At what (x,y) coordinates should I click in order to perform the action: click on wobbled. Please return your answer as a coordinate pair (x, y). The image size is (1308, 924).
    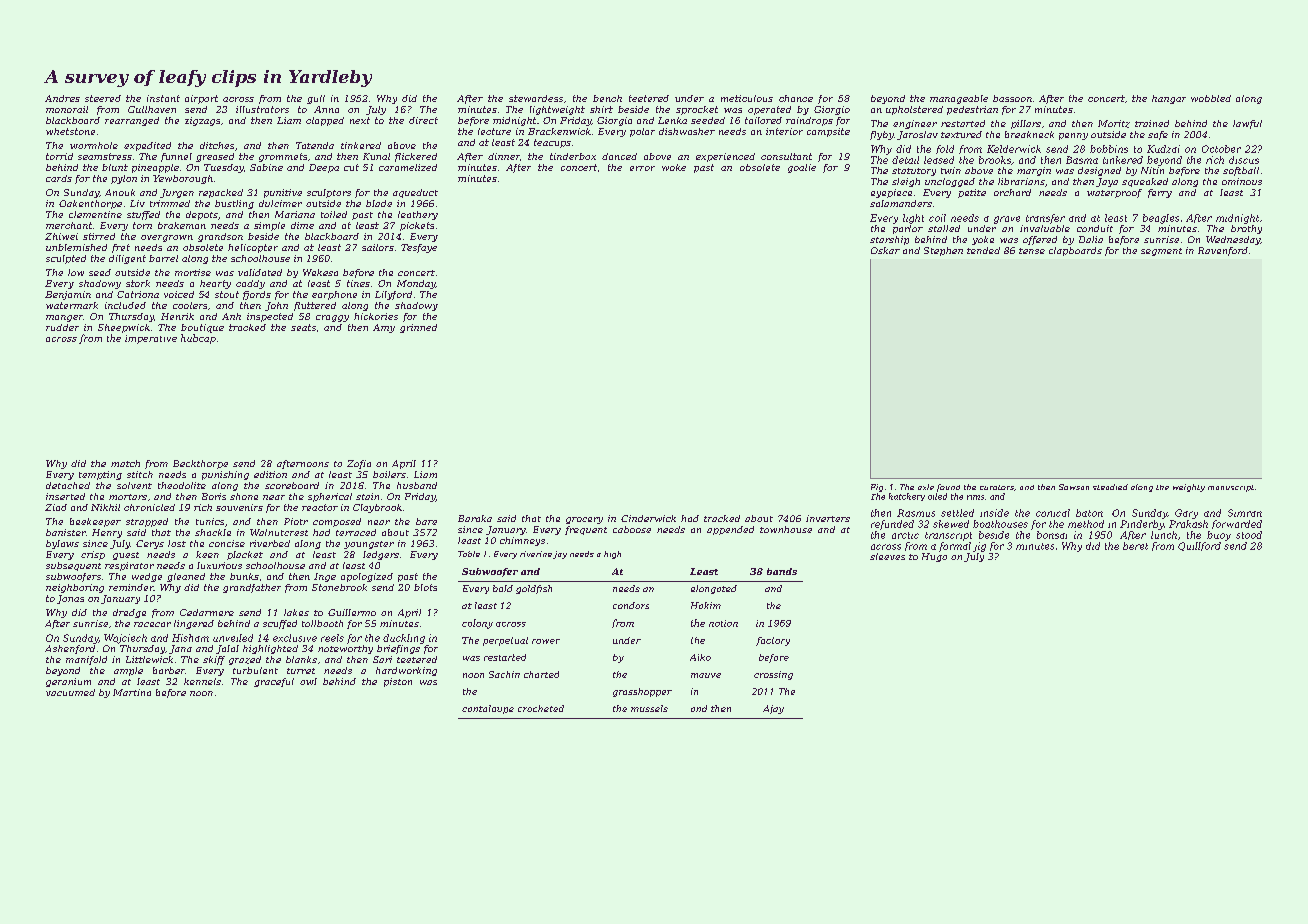
    Looking at the image, I should click on (1211, 98).
